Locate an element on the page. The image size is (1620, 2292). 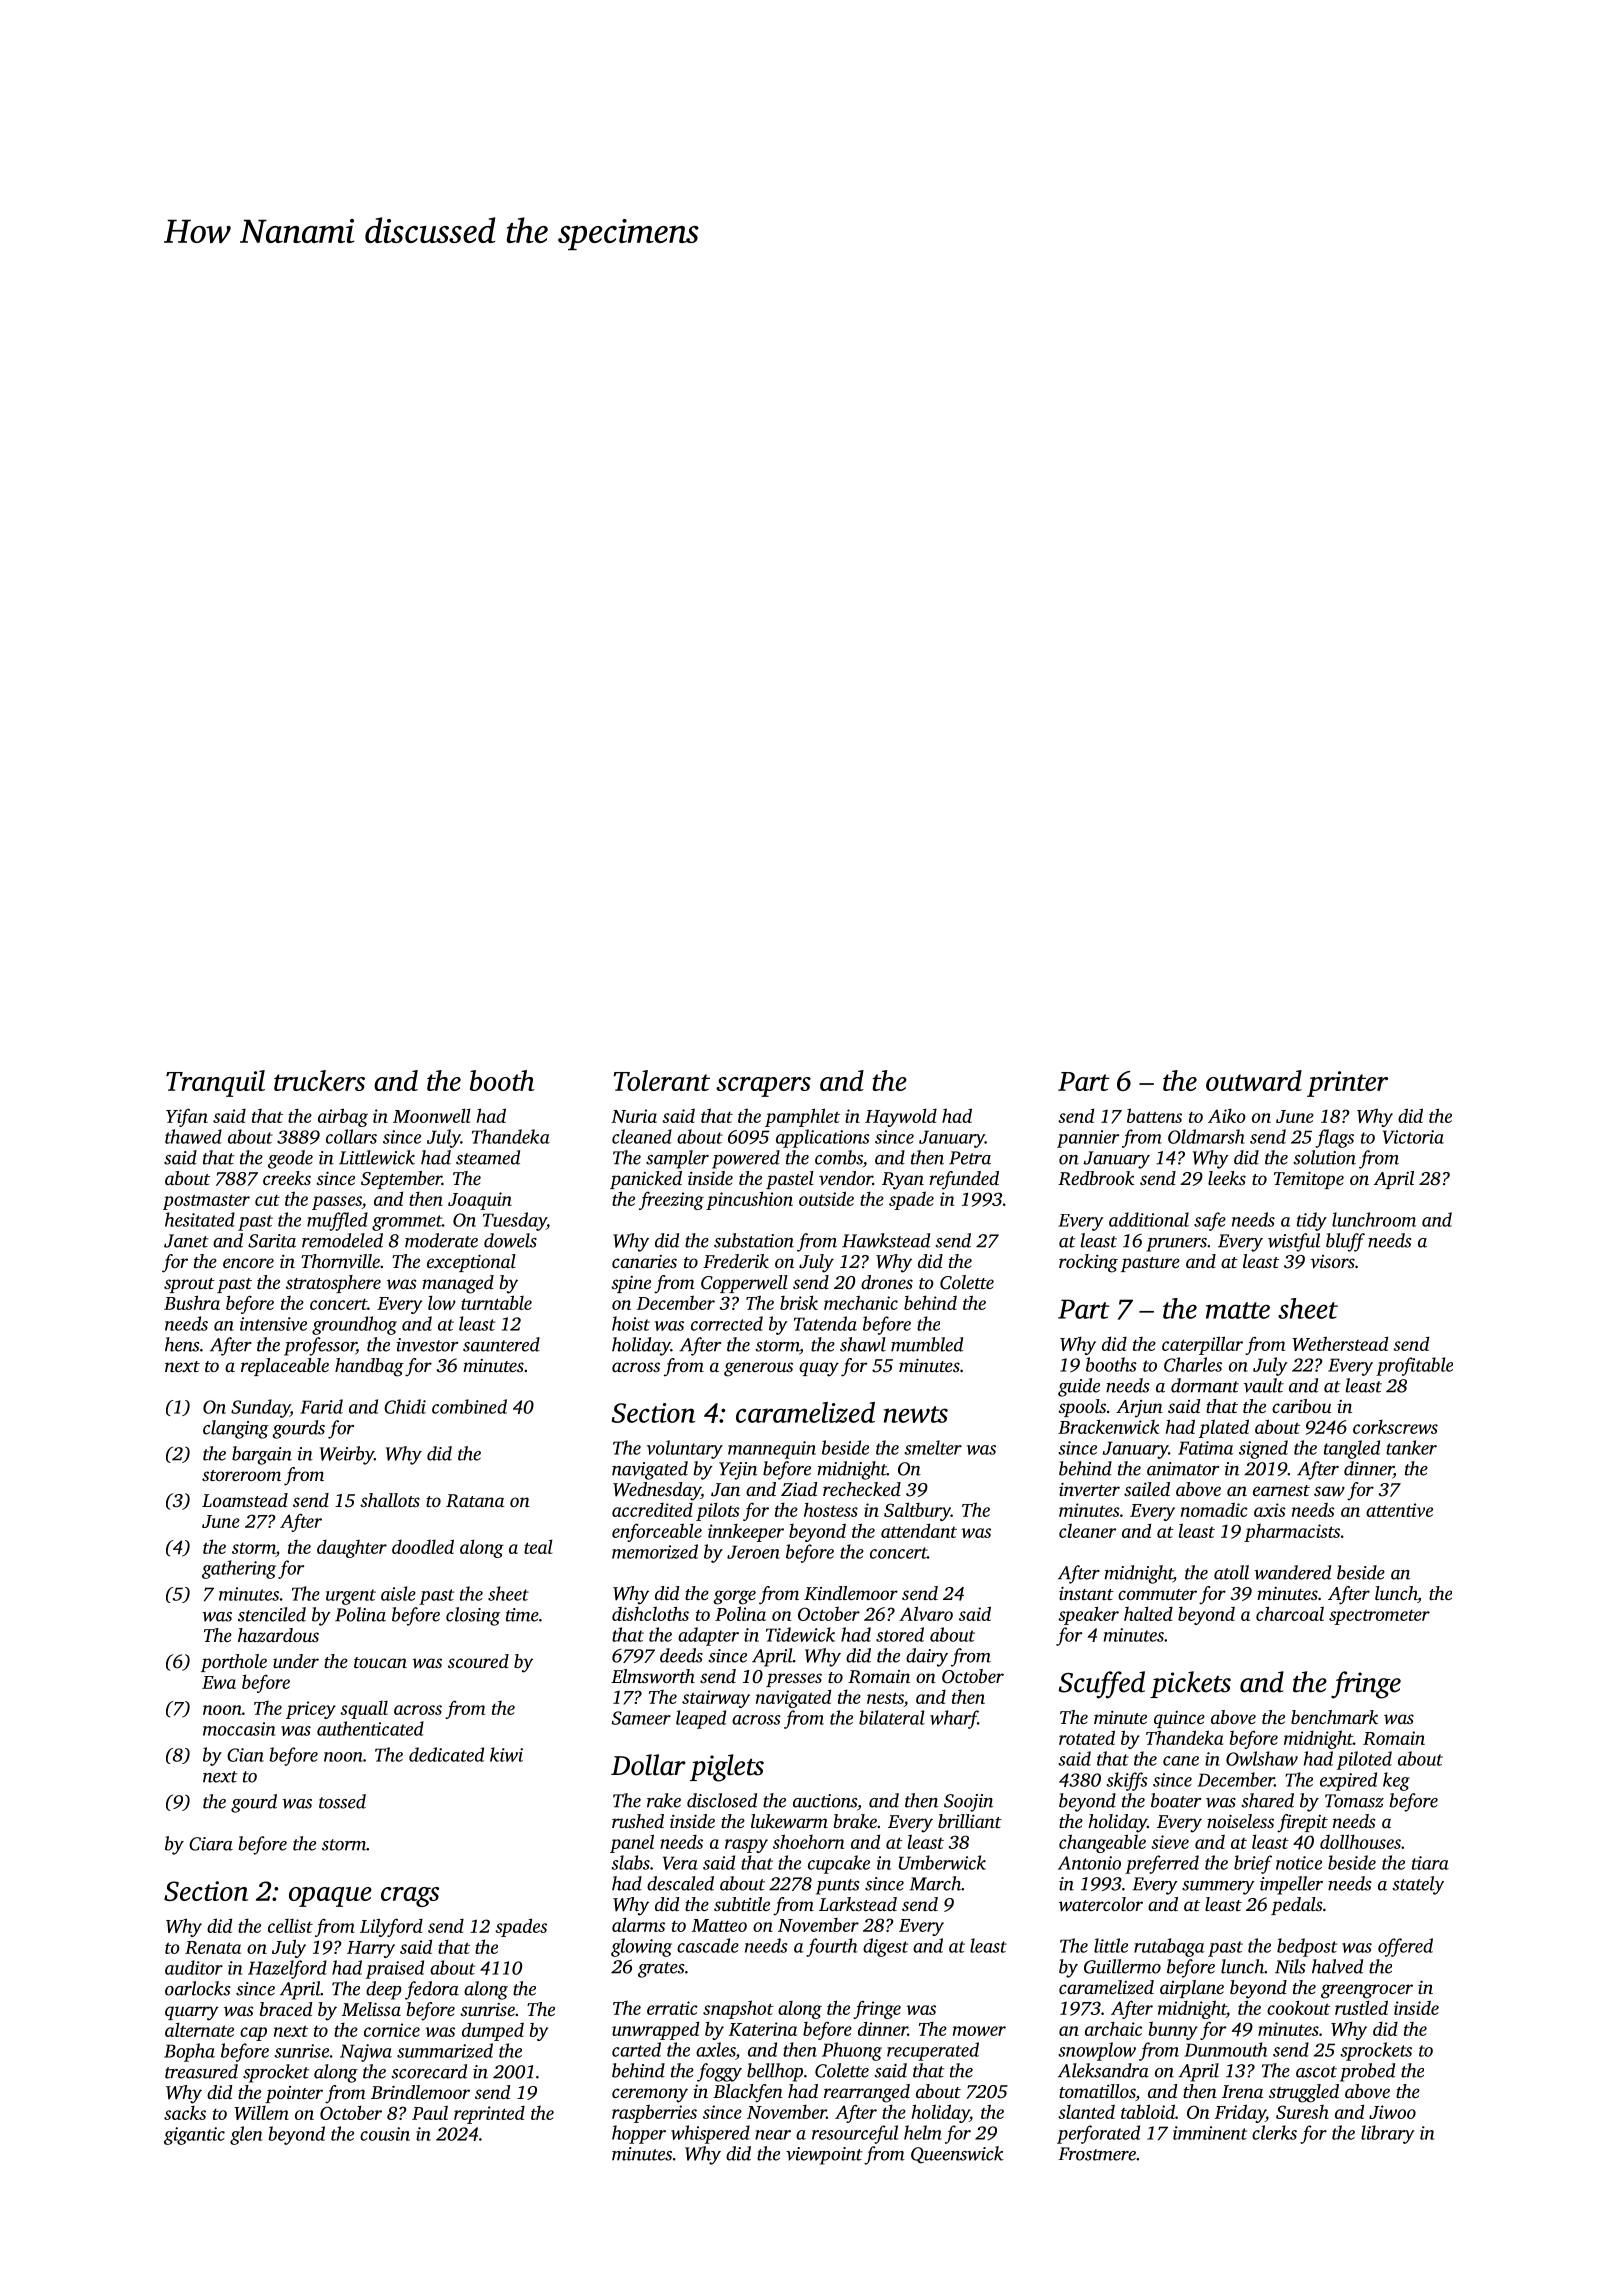
Cian is located at coordinates (245, 1755).
